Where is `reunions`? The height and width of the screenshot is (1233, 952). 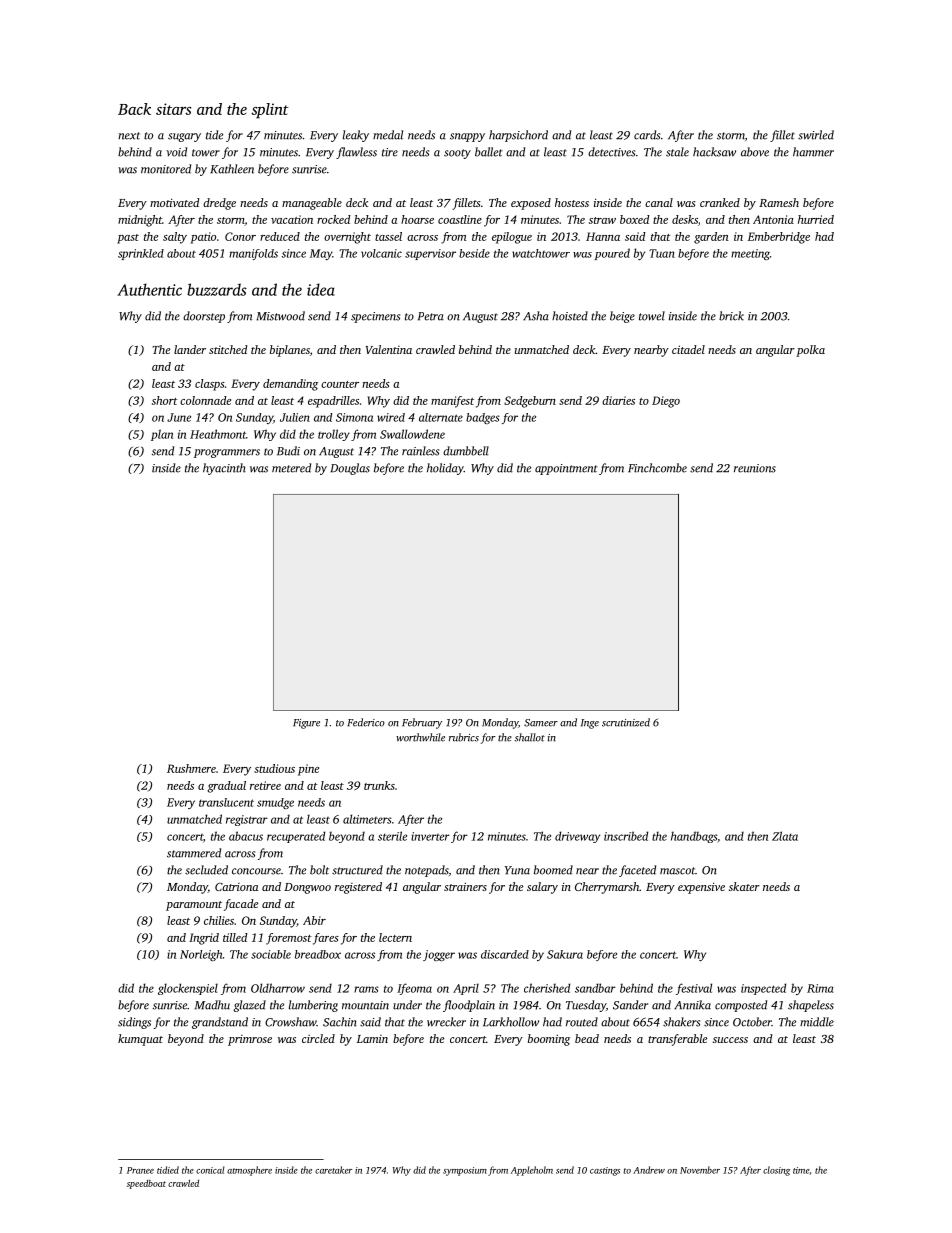 reunions is located at coordinates (755, 468).
